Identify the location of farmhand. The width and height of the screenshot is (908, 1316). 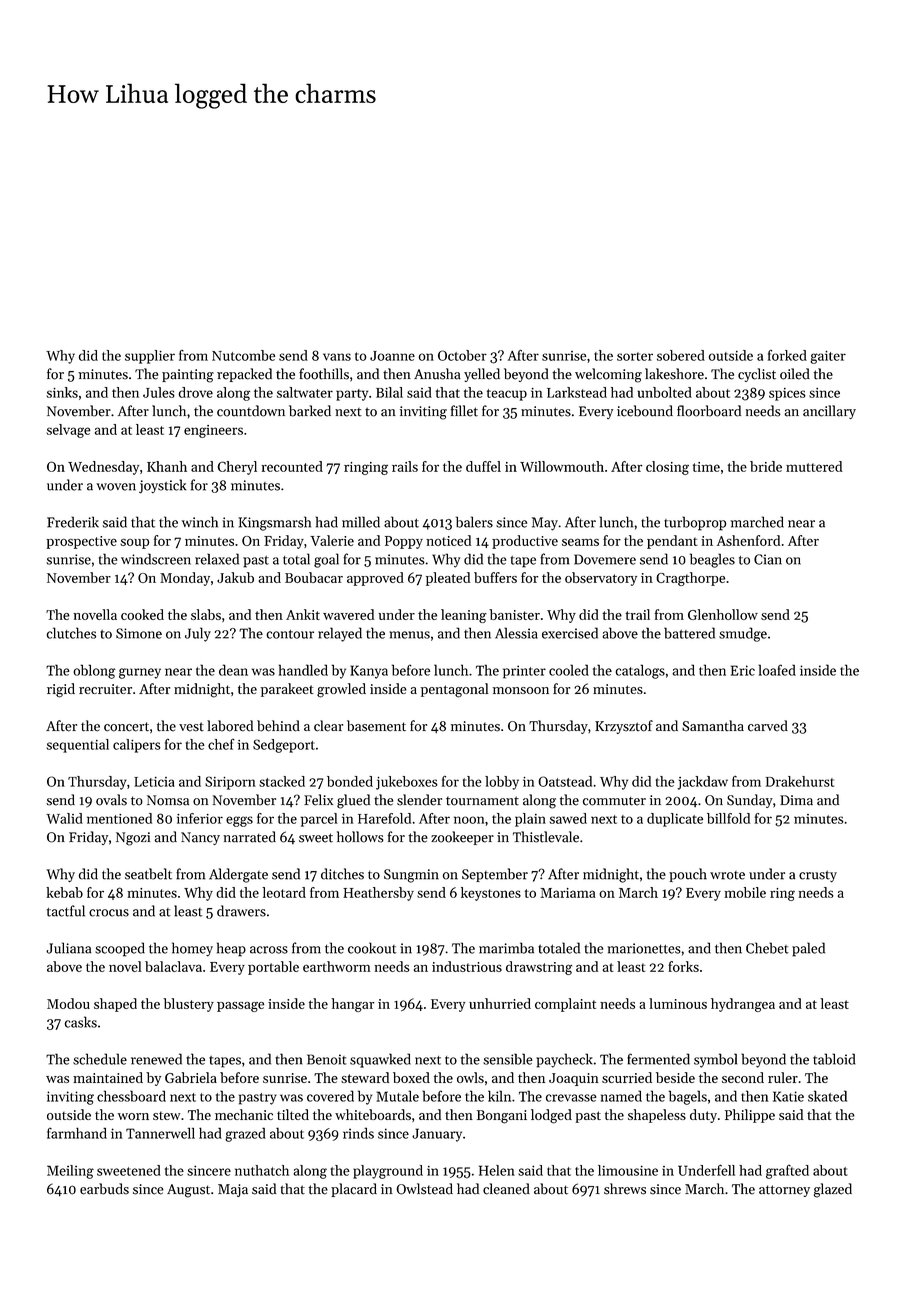
(77, 1133).
